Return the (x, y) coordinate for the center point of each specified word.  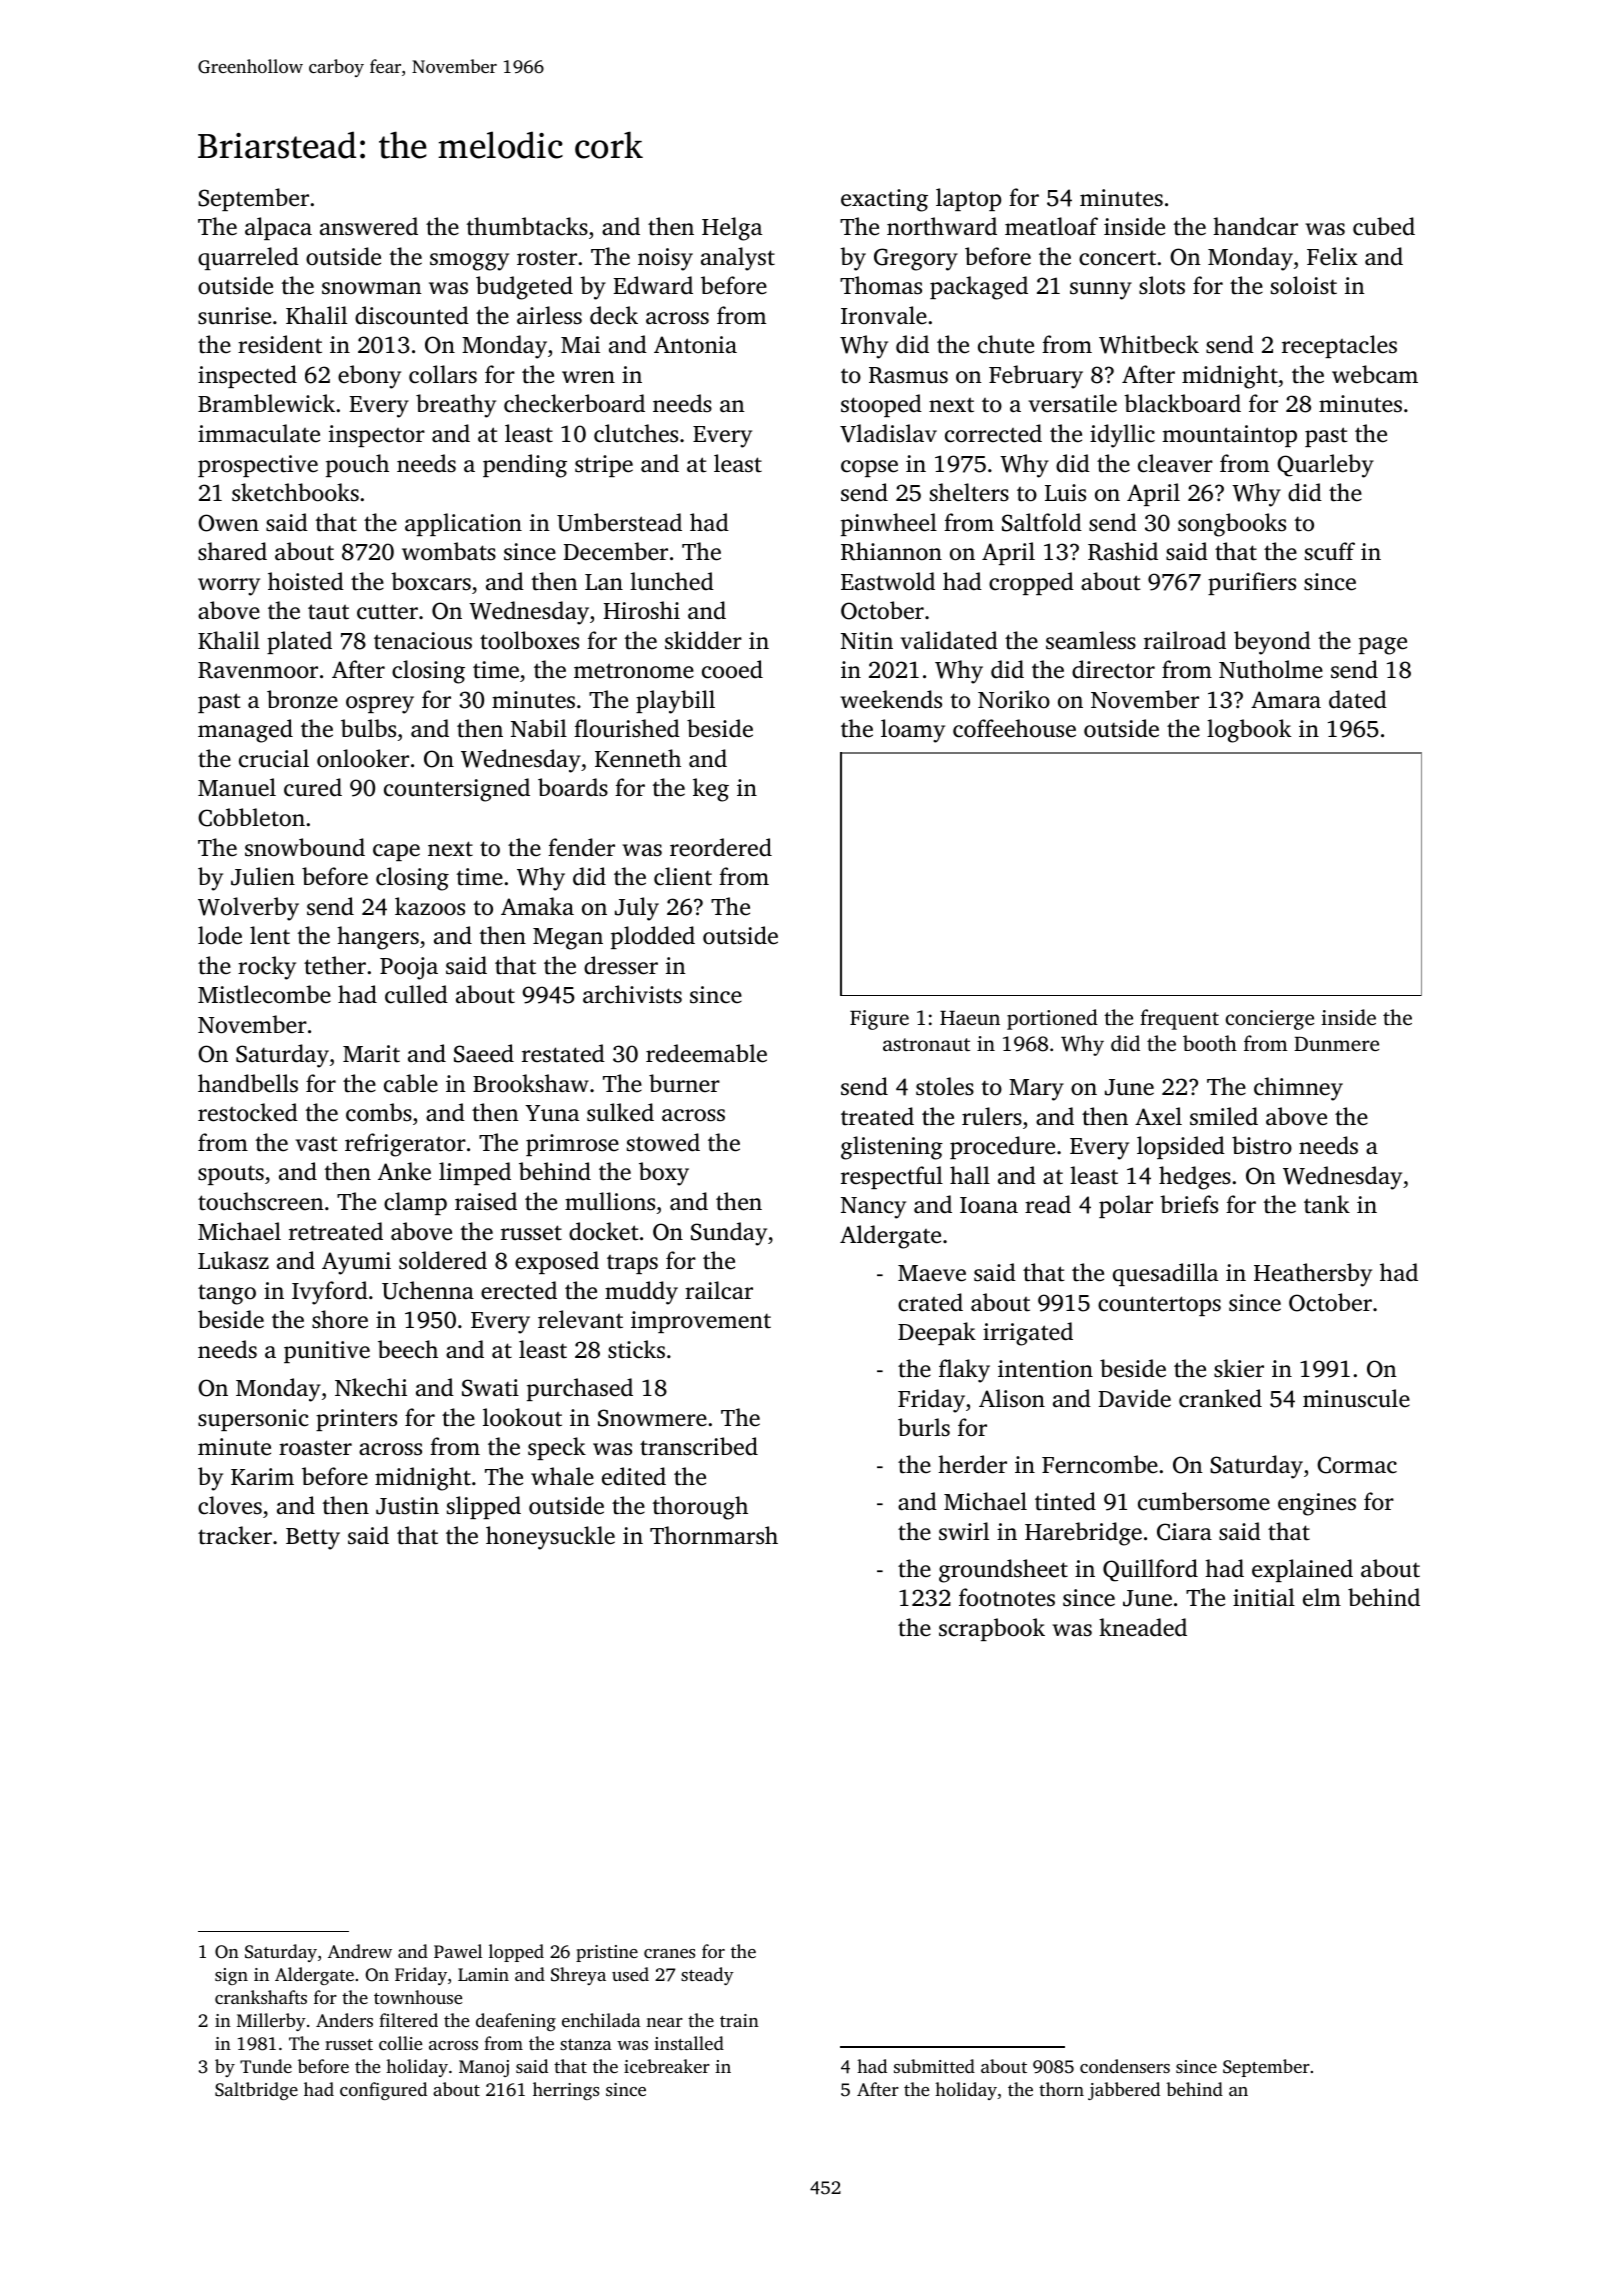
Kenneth (638, 758)
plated (299, 642)
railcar (719, 1290)
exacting (884, 200)
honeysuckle (550, 1538)
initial (1264, 1597)
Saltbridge (256, 2091)
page (1383, 646)
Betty (313, 1539)
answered (369, 226)
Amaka (537, 906)
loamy (913, 731)
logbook (1249, 731)
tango (227, 1294)
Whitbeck (1149, 344)
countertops (1159, 1306)
